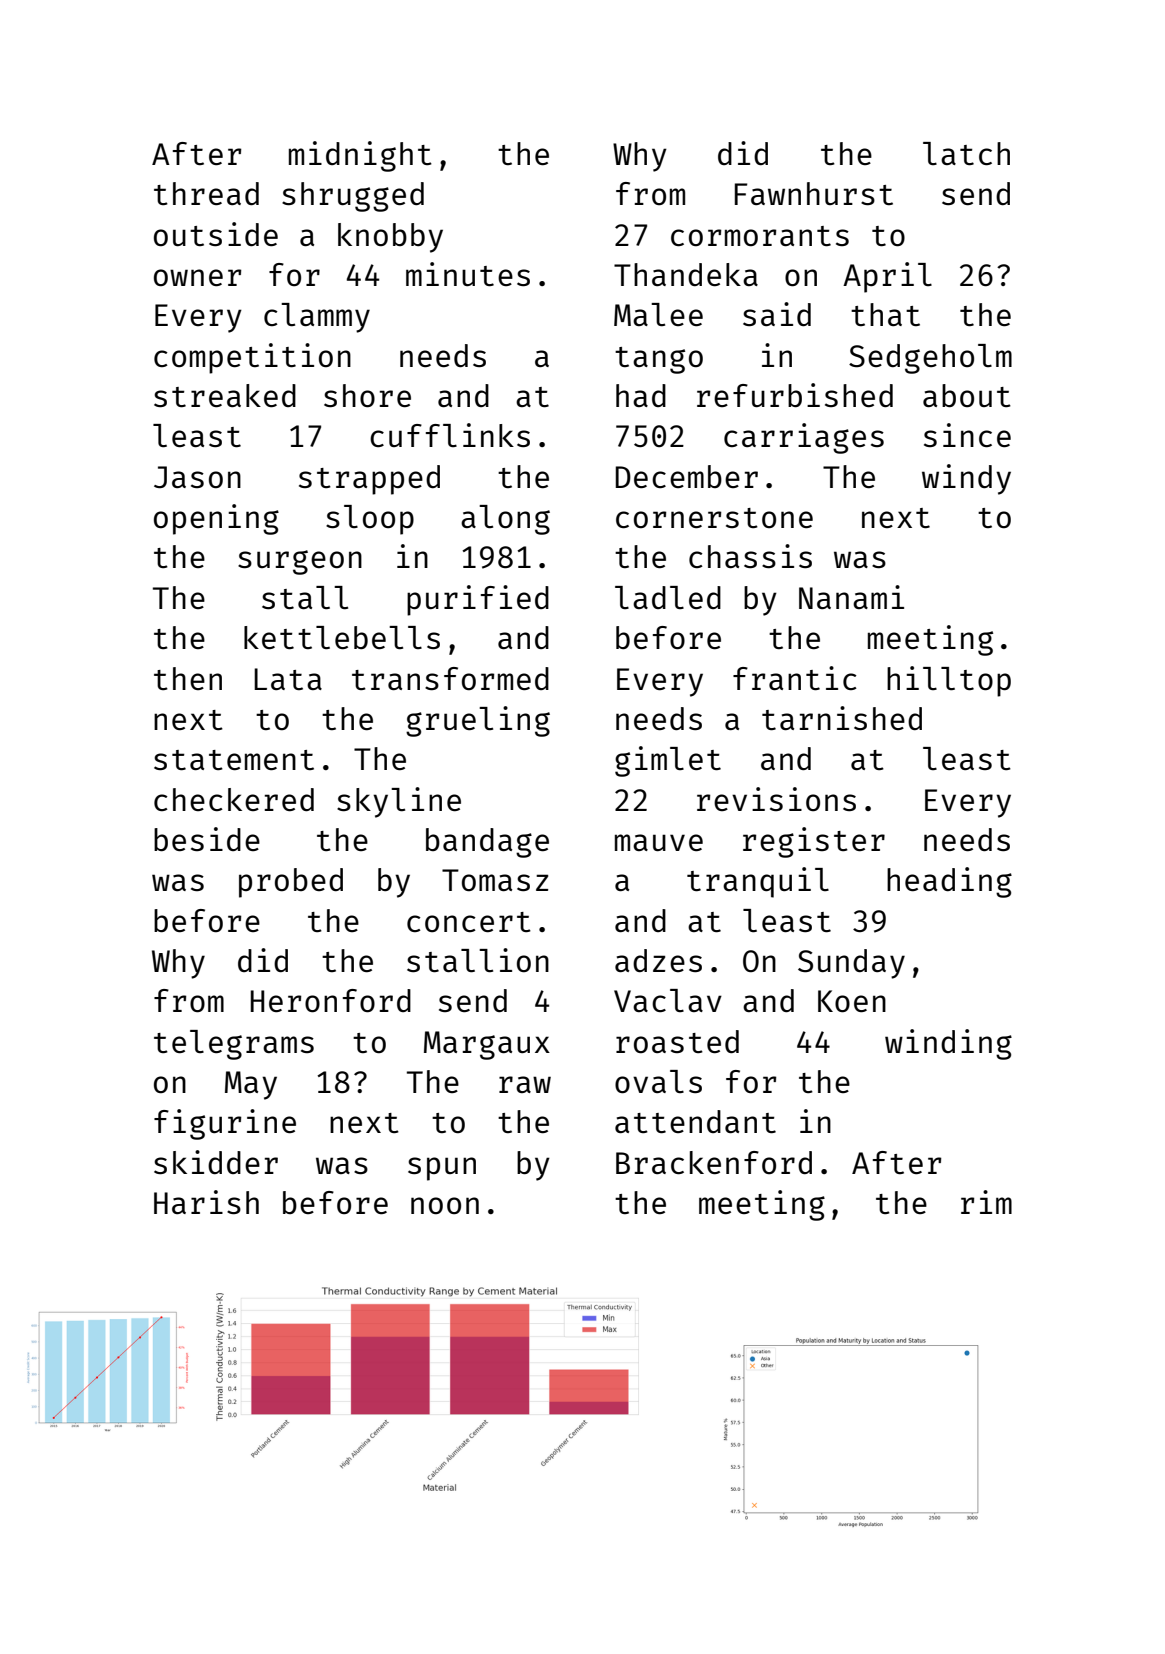 The height and width of the screenshot is (1654, 1165). What do you see at coordinates (206, 1202) in the screenshot?
I see `Harish` at bounding box center [206, 1202].
